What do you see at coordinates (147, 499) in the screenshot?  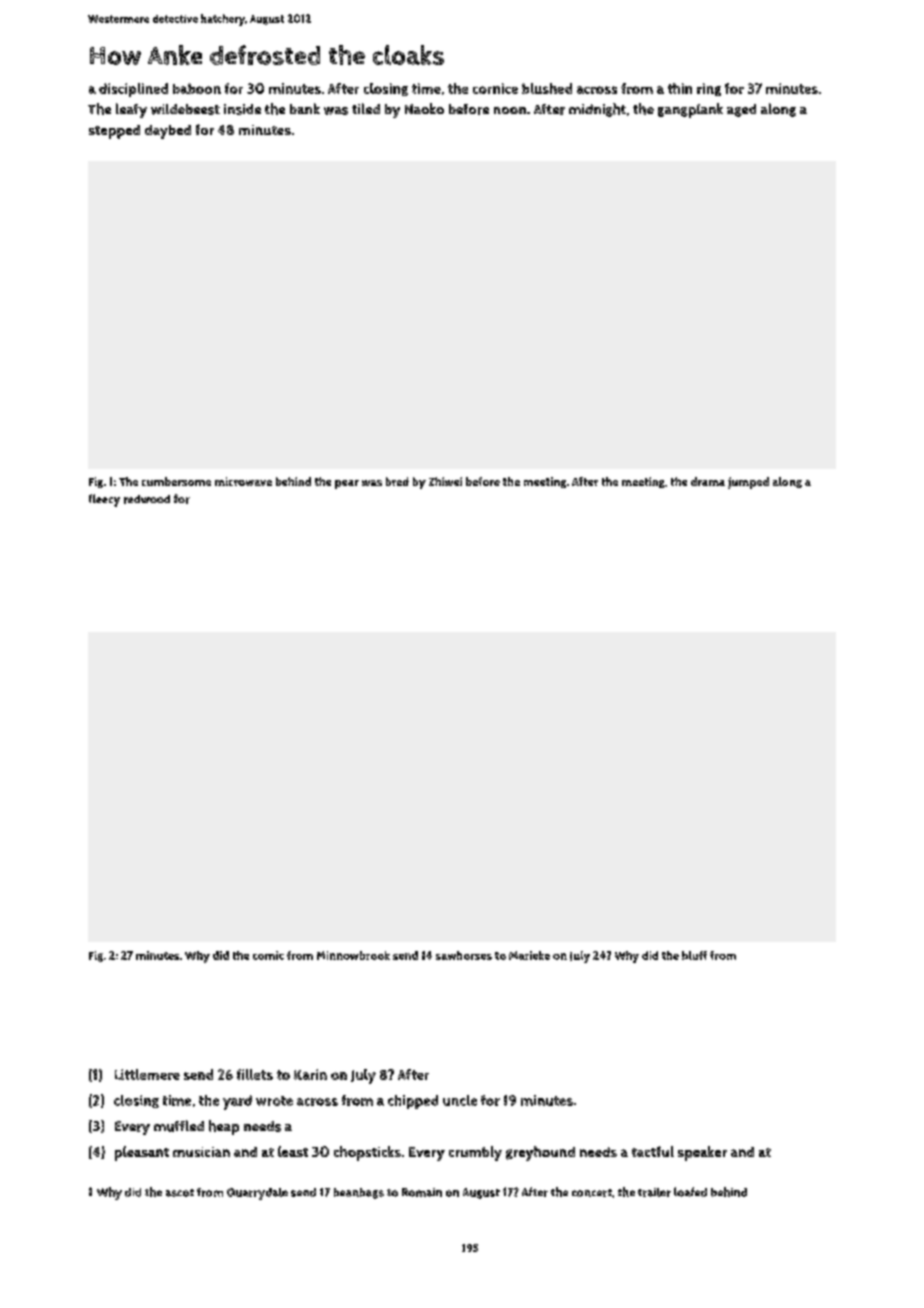 I see `redwood` at bounding box center [147, 499].
